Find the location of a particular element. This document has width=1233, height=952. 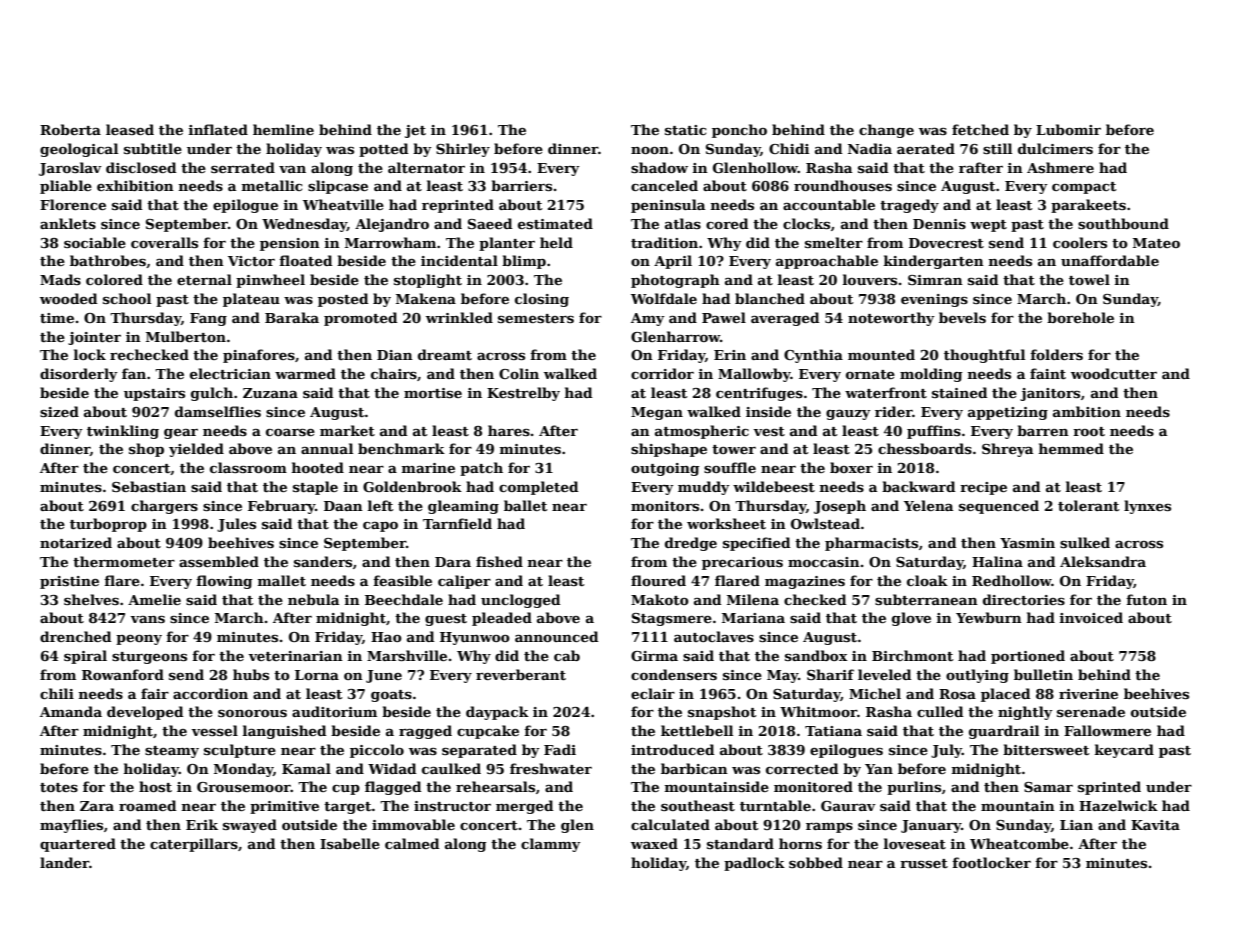

caliper is located at coordinates (464, 582).
